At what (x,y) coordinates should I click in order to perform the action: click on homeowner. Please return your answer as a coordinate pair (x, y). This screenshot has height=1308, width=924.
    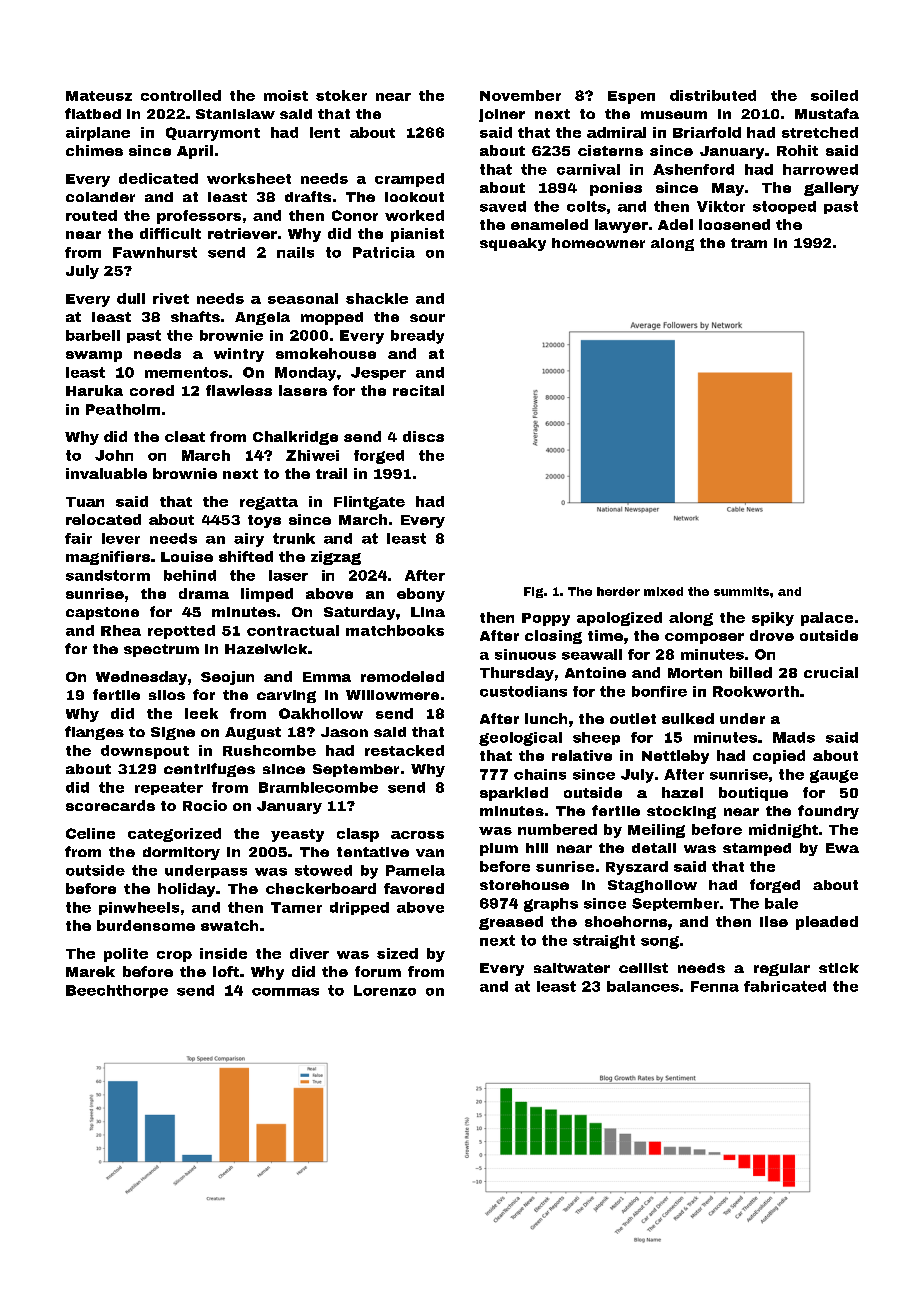
    Looking at the image, I should click on (598, 243).
